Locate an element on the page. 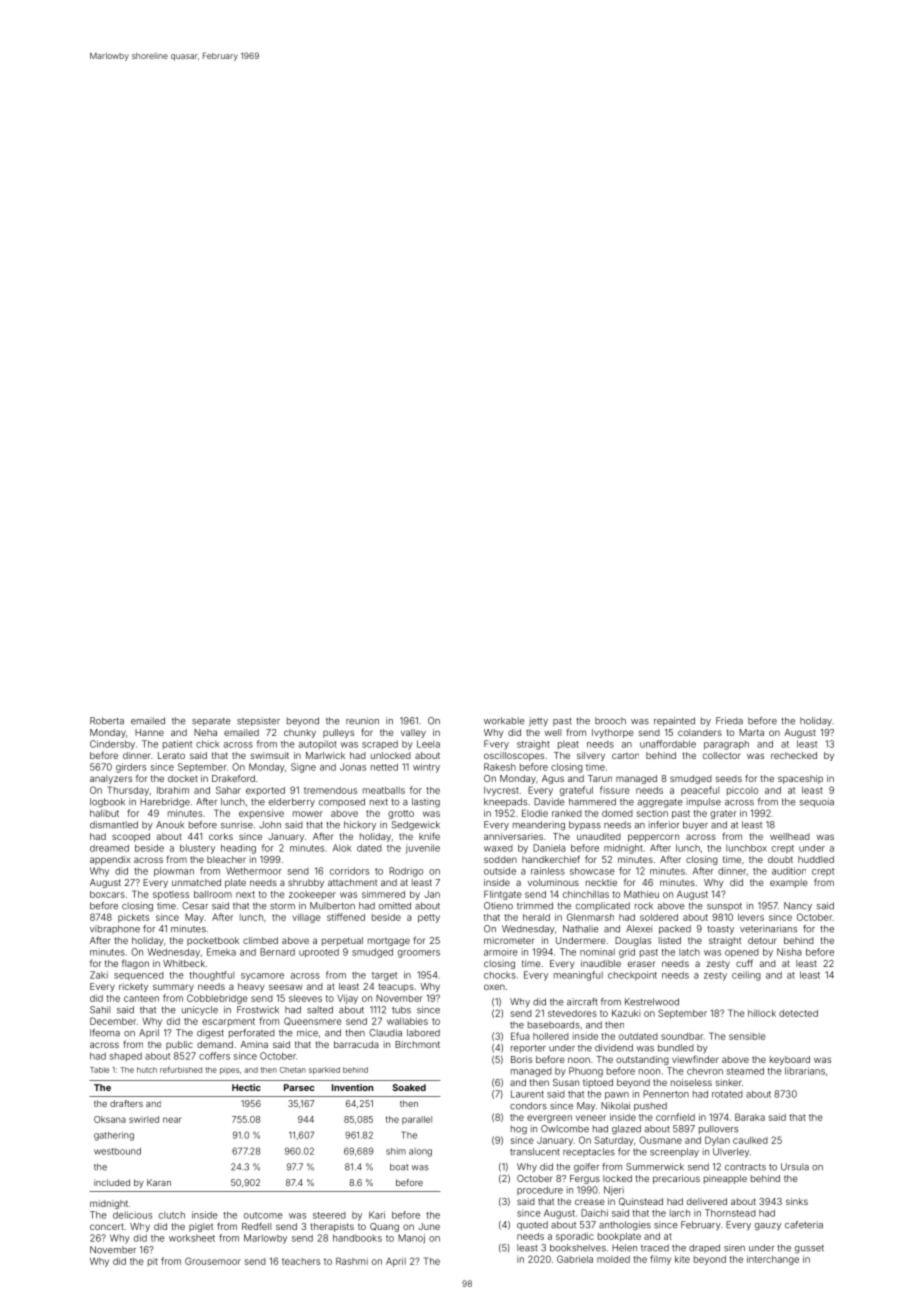 The width and height of the document is (924, 1308). pit is located at coordinates (153, 1262).
